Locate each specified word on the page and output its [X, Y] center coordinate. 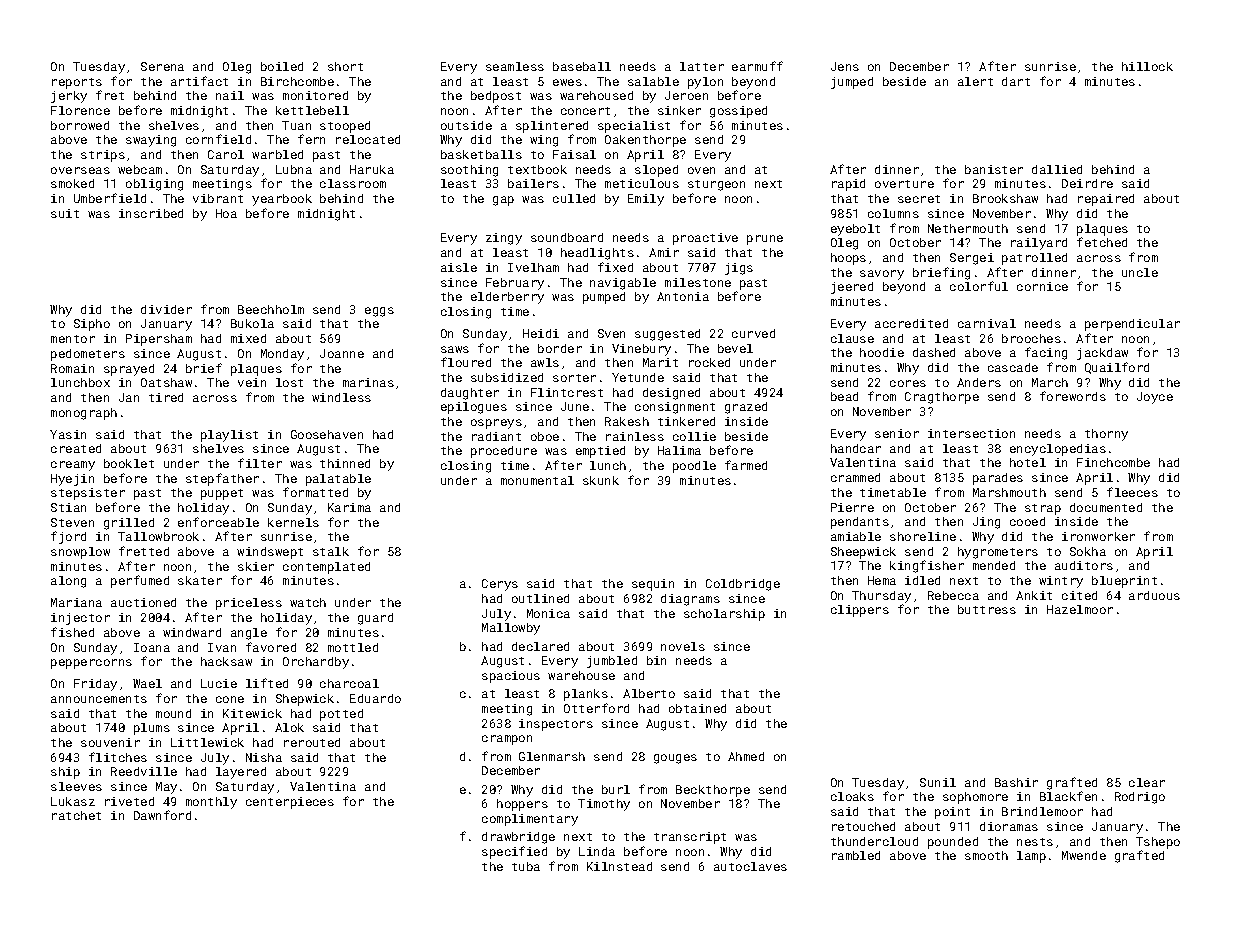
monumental [537, 480]
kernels [293, 522]
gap [503, 201]
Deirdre [1087, 183]
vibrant [218, 198]
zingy [504, 239]
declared [540, 646]
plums [152, 729]
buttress [987, 609]
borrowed [80, 125]
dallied [1057, 169]
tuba [526, 866]
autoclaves [750, 866]
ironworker [1098, 536]
